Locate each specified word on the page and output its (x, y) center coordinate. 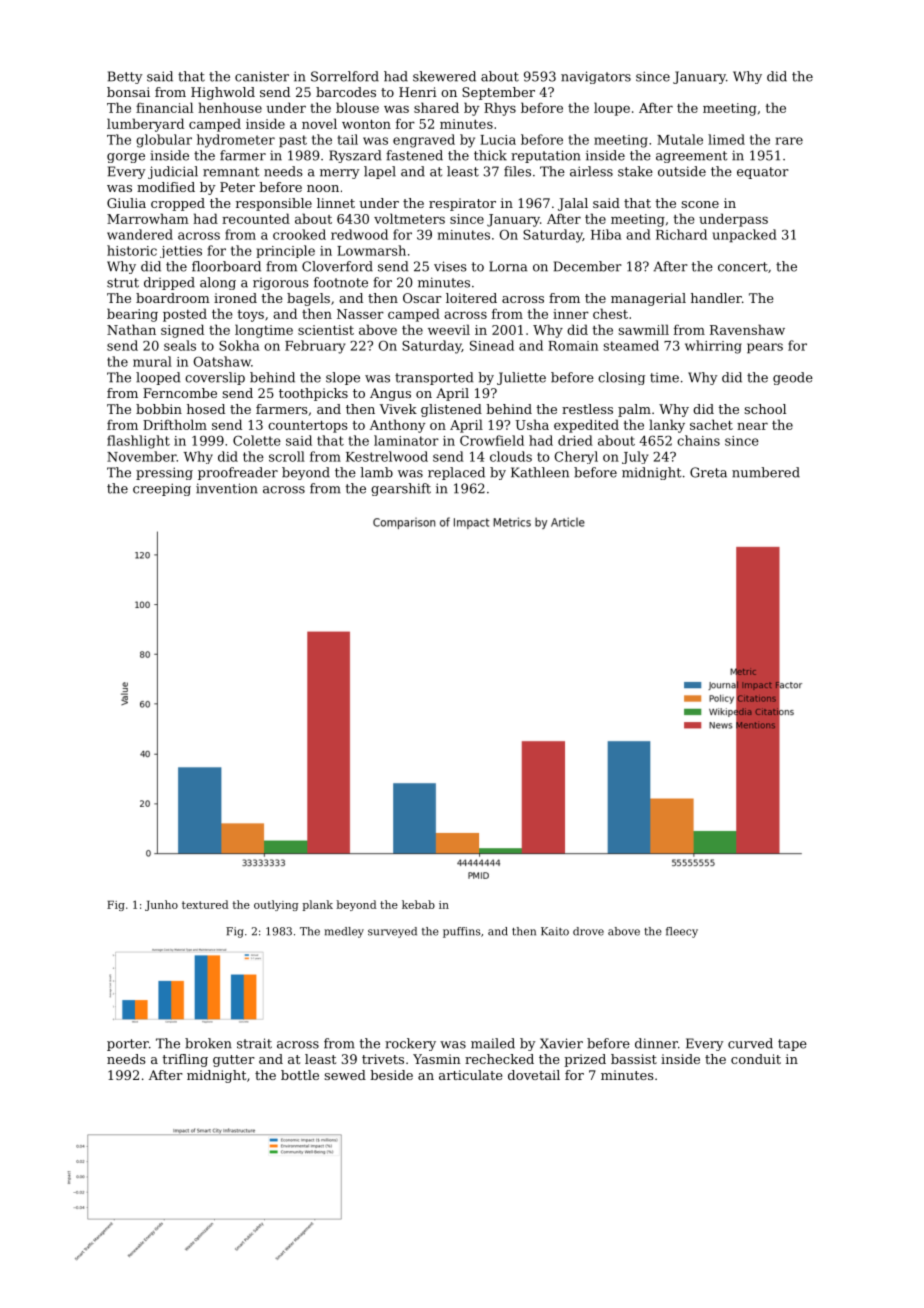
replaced (456, 473)
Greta (708, 472)
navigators (596, 77)
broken (208, 1043)
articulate (470, 1075)
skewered (444, 76)
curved (750, 1043)
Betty (125, 77)
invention (227, 488)
